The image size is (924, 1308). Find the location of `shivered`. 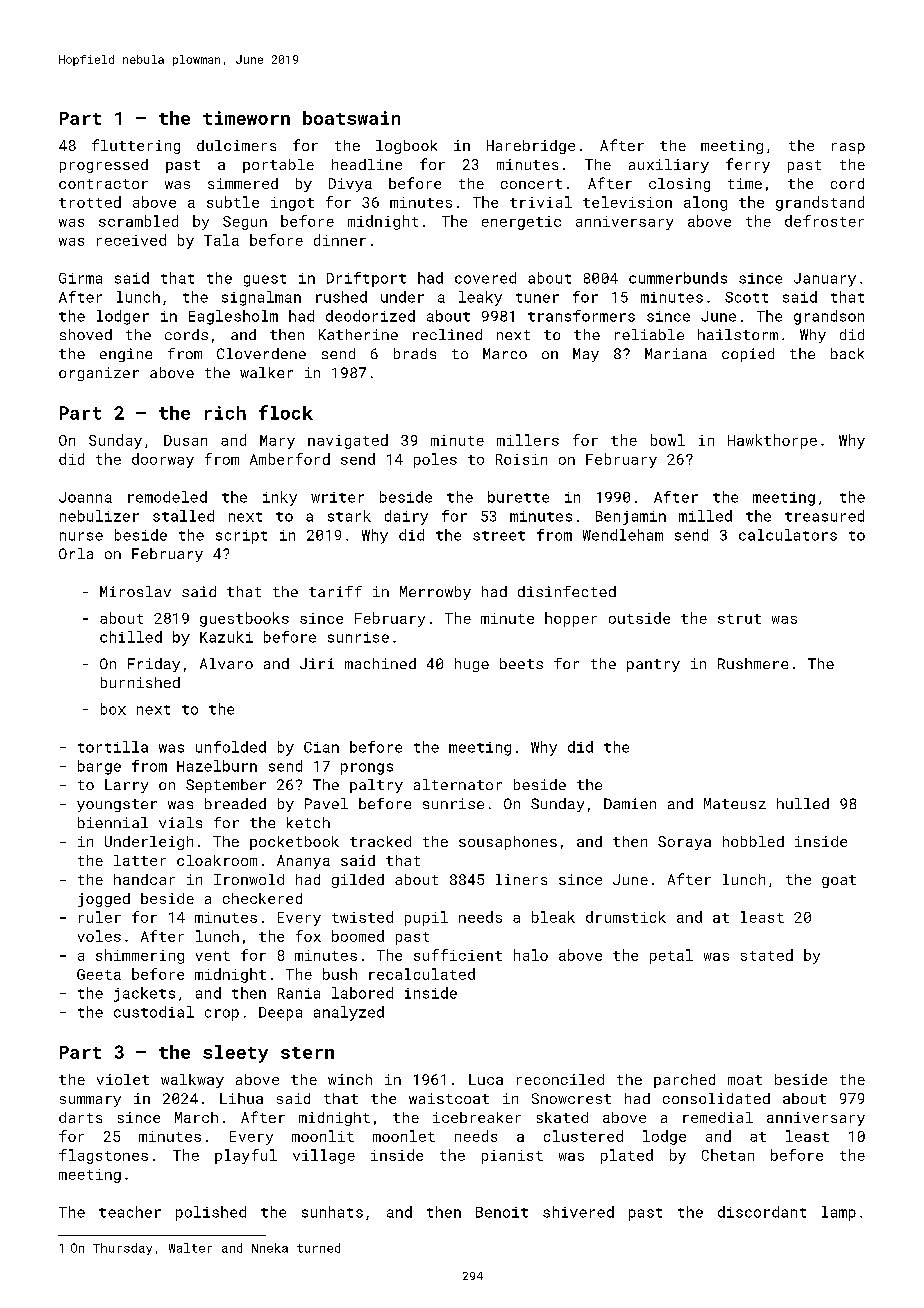

shivered is located at coordinates (578, 1212).
